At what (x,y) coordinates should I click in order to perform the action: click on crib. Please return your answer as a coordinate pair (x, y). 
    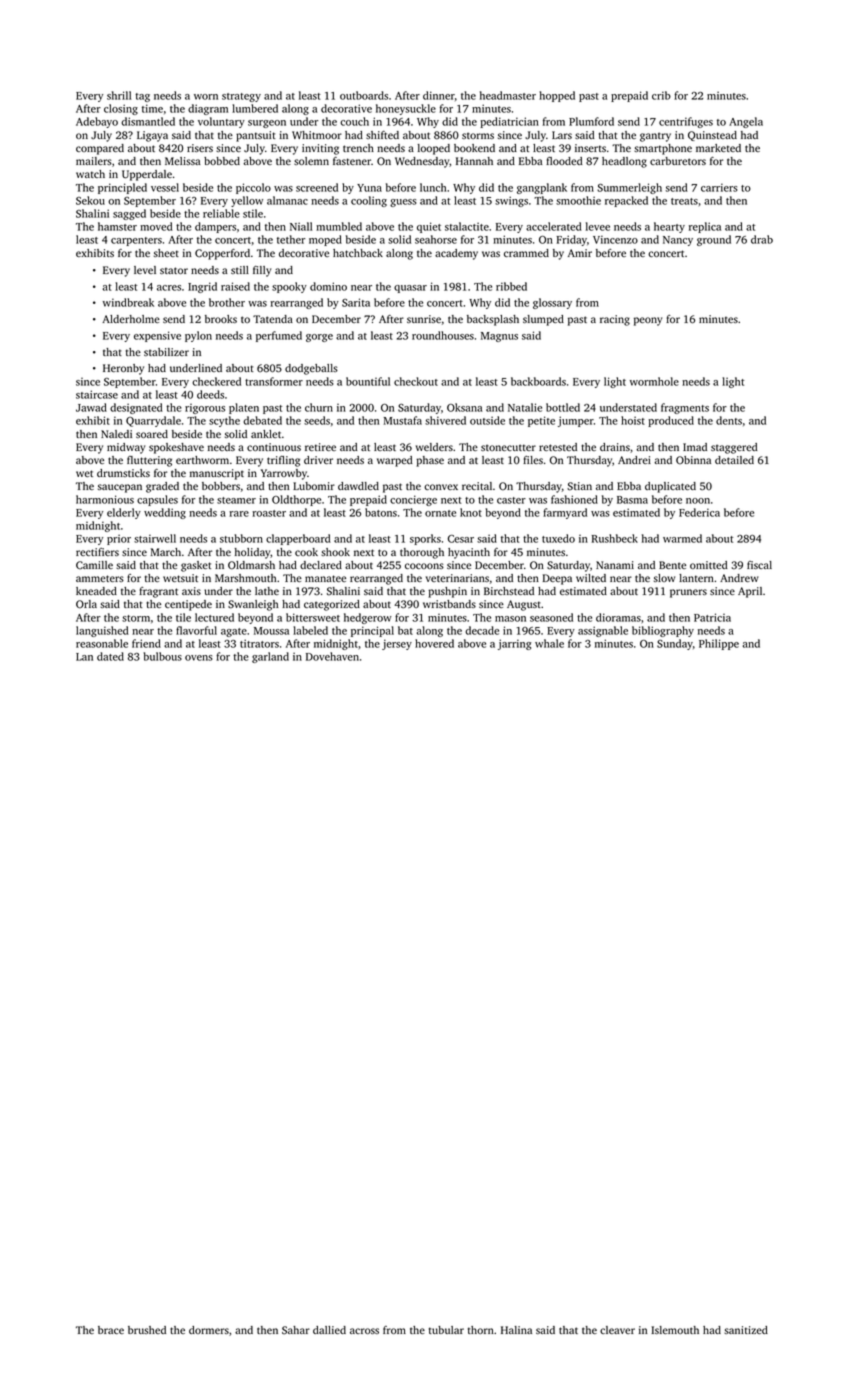
    Looking at the image, I should click on (661, 95).
